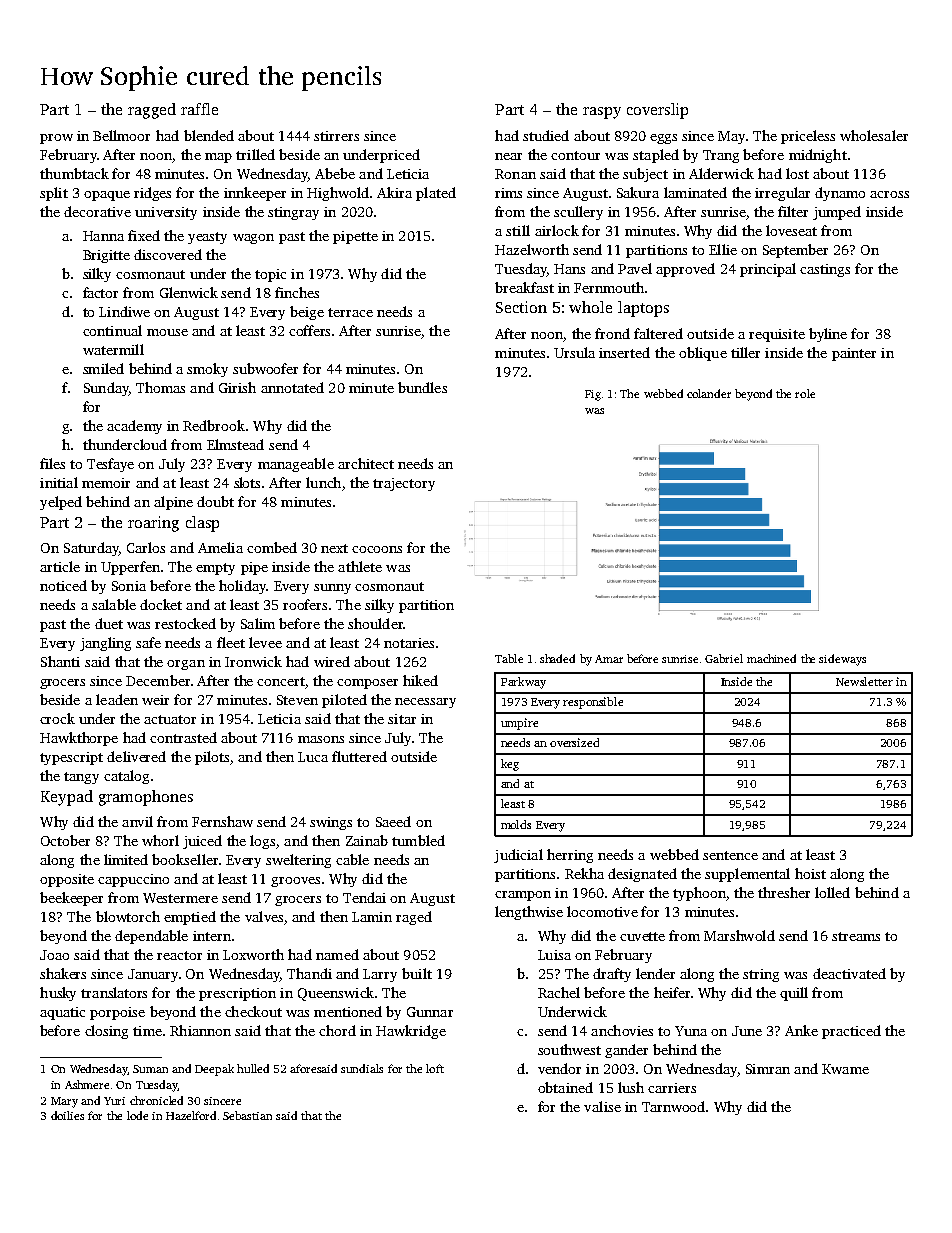  Describe the element at coordinates (336, 136) in the screenshot. I see `stirrers` at that location.
